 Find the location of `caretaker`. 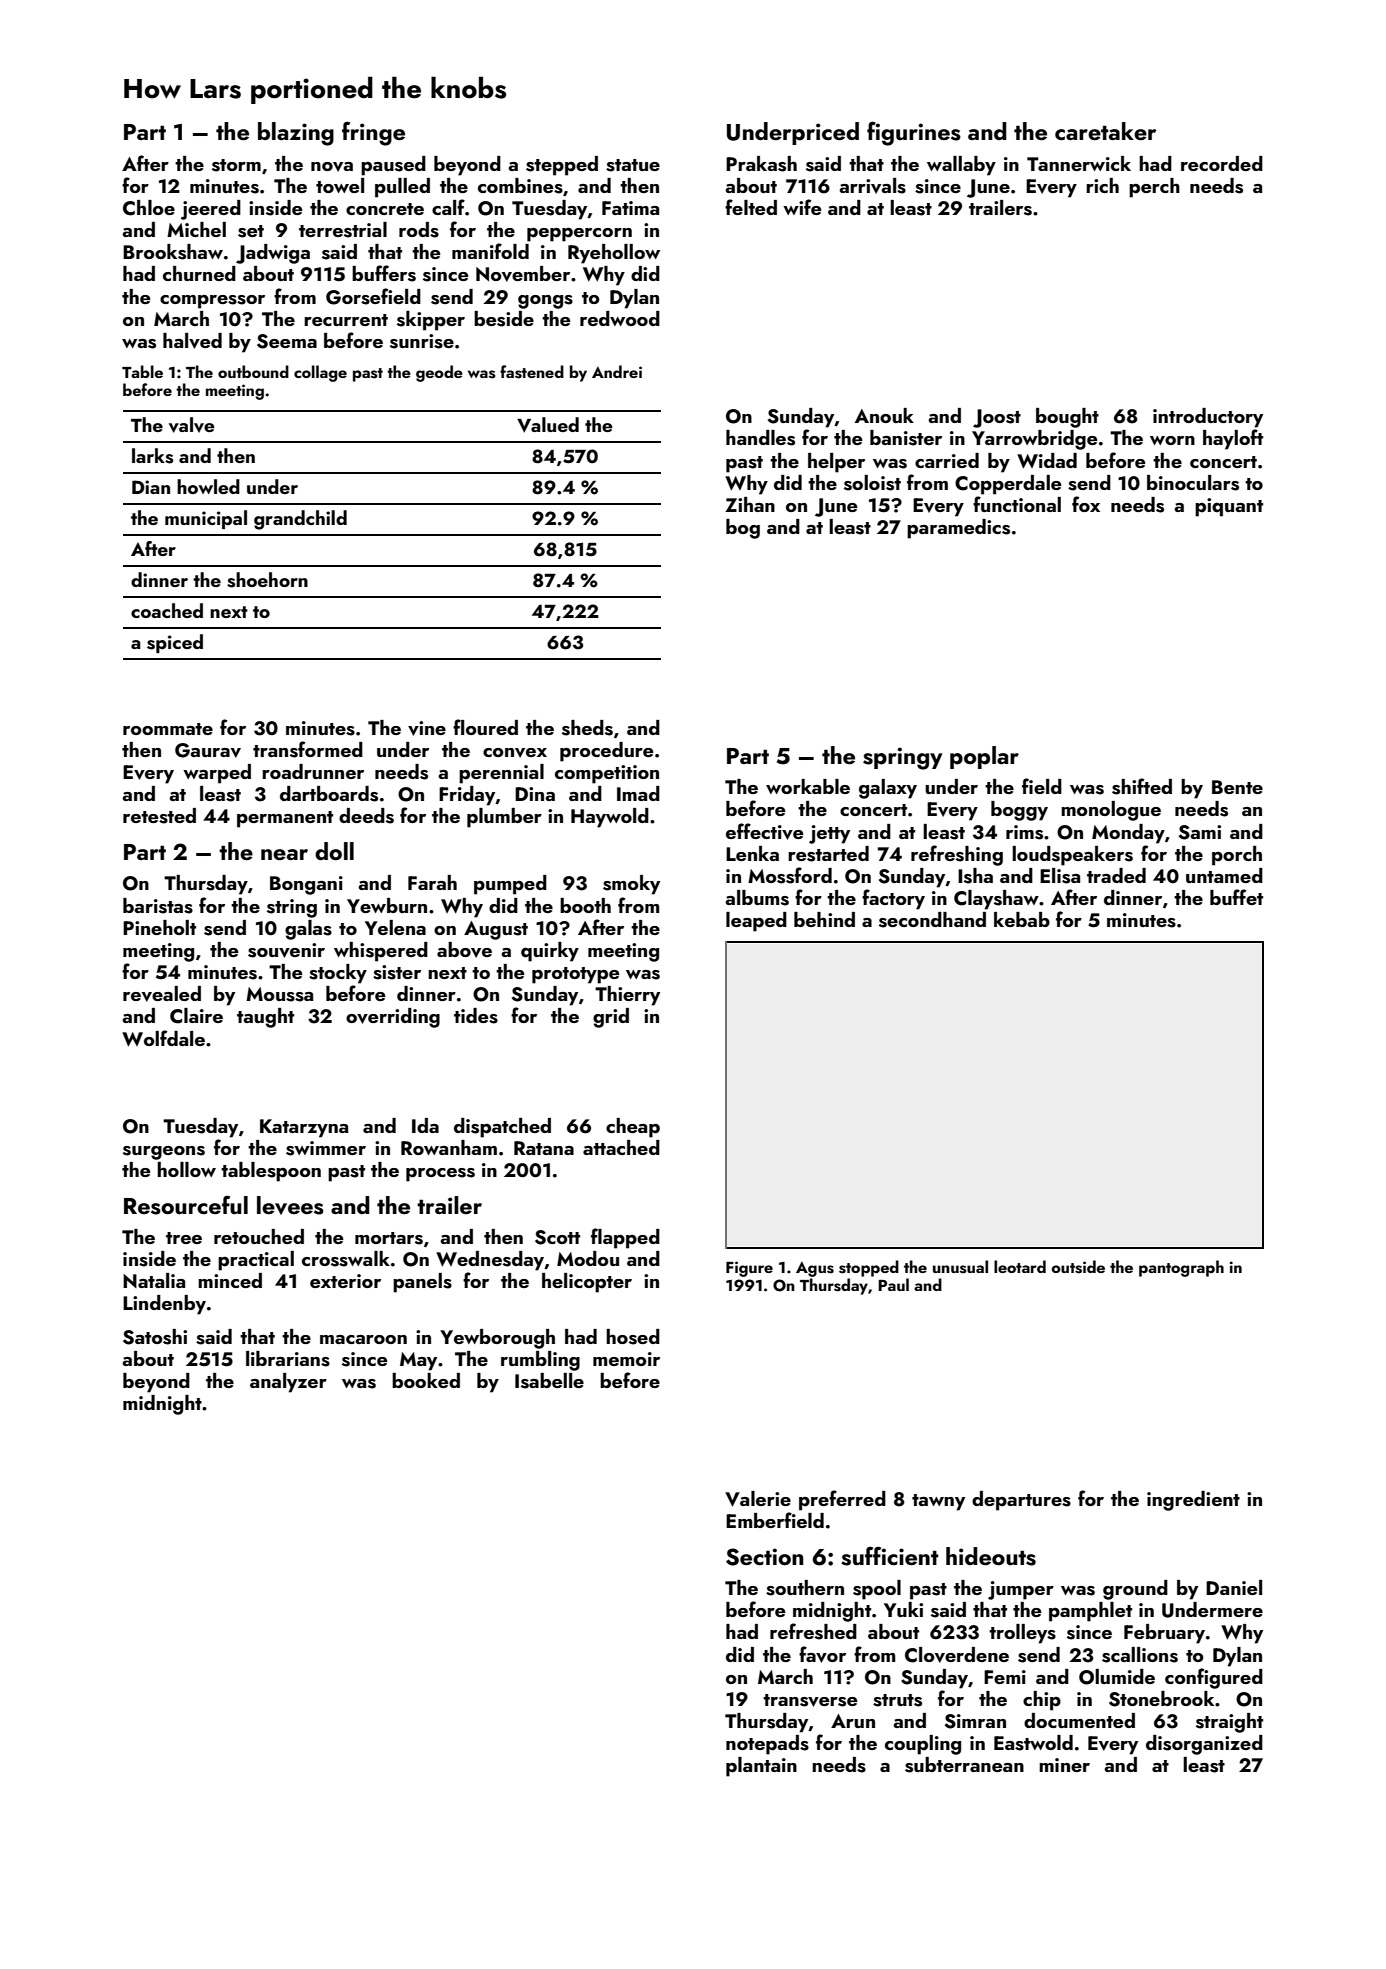

caretaker is located at coordinates (1105, 131).
